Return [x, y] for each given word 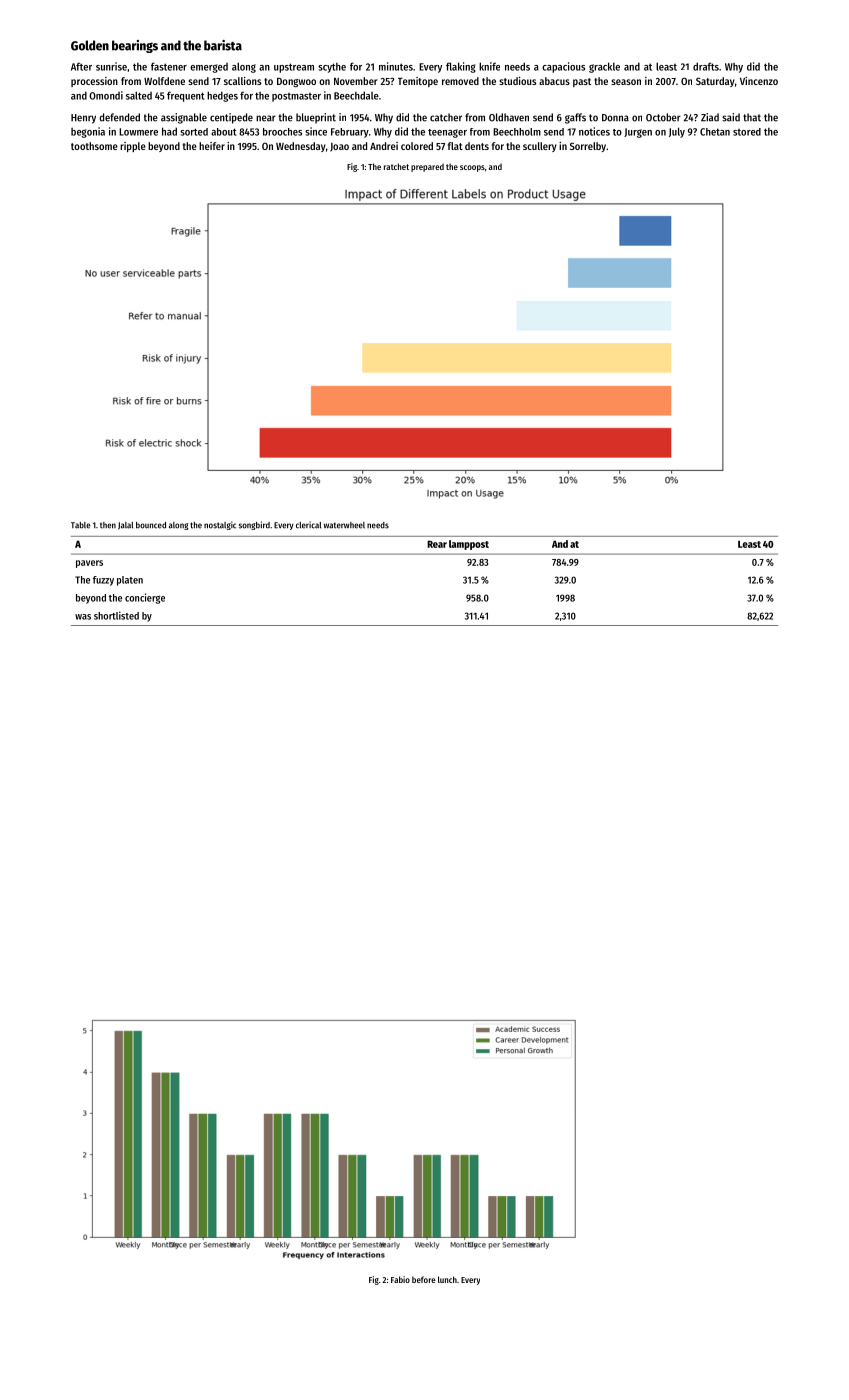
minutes [396, 66]
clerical [308, 525]
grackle [604, 67]
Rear [437, 544]
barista [223, 45]
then [108, 525]
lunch [447, 1279]
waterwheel [344, 525]
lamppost [469, 545]
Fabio [400, 1279]
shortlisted [116, 615]
